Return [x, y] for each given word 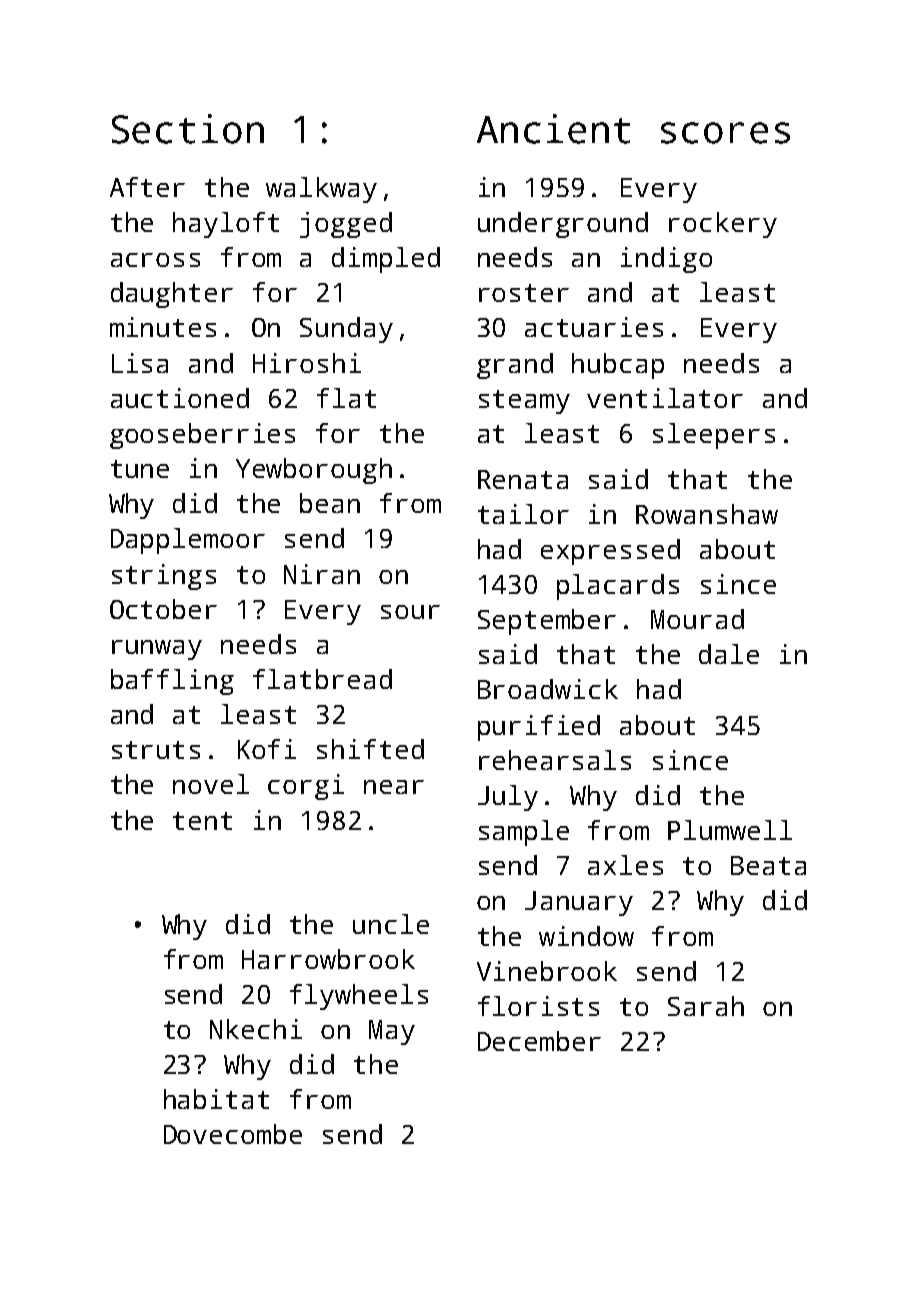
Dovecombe [233, 1134]
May [392, 1032]
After [147, 187]
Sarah [706, 1006]
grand [515, 366]
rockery [723, 225]
